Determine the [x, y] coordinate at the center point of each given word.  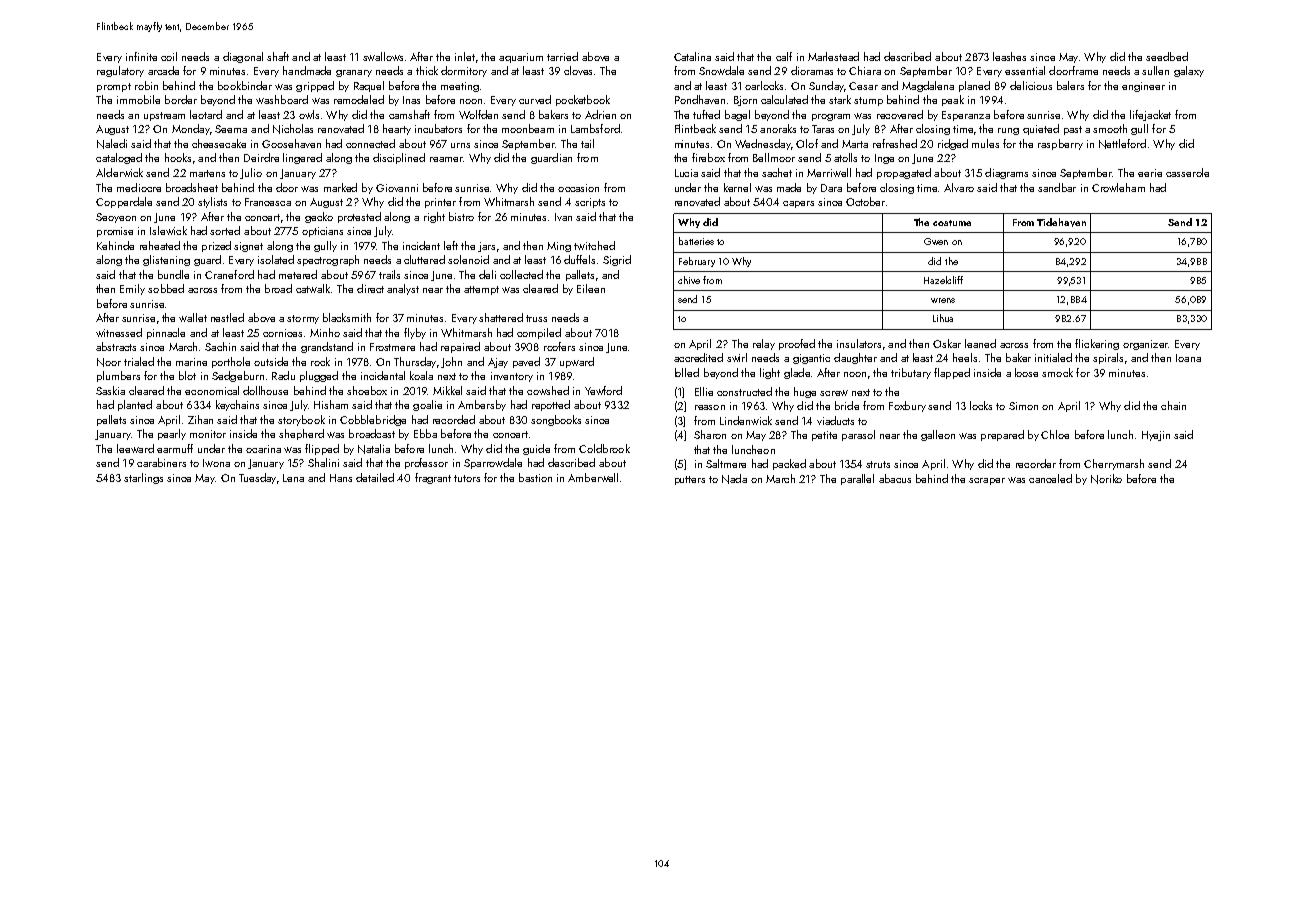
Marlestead [833, 56]
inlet [465, 56]
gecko [319, 217]
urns [460, 145]
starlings [143, 478]
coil [169, 56]
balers [1070, 85]
